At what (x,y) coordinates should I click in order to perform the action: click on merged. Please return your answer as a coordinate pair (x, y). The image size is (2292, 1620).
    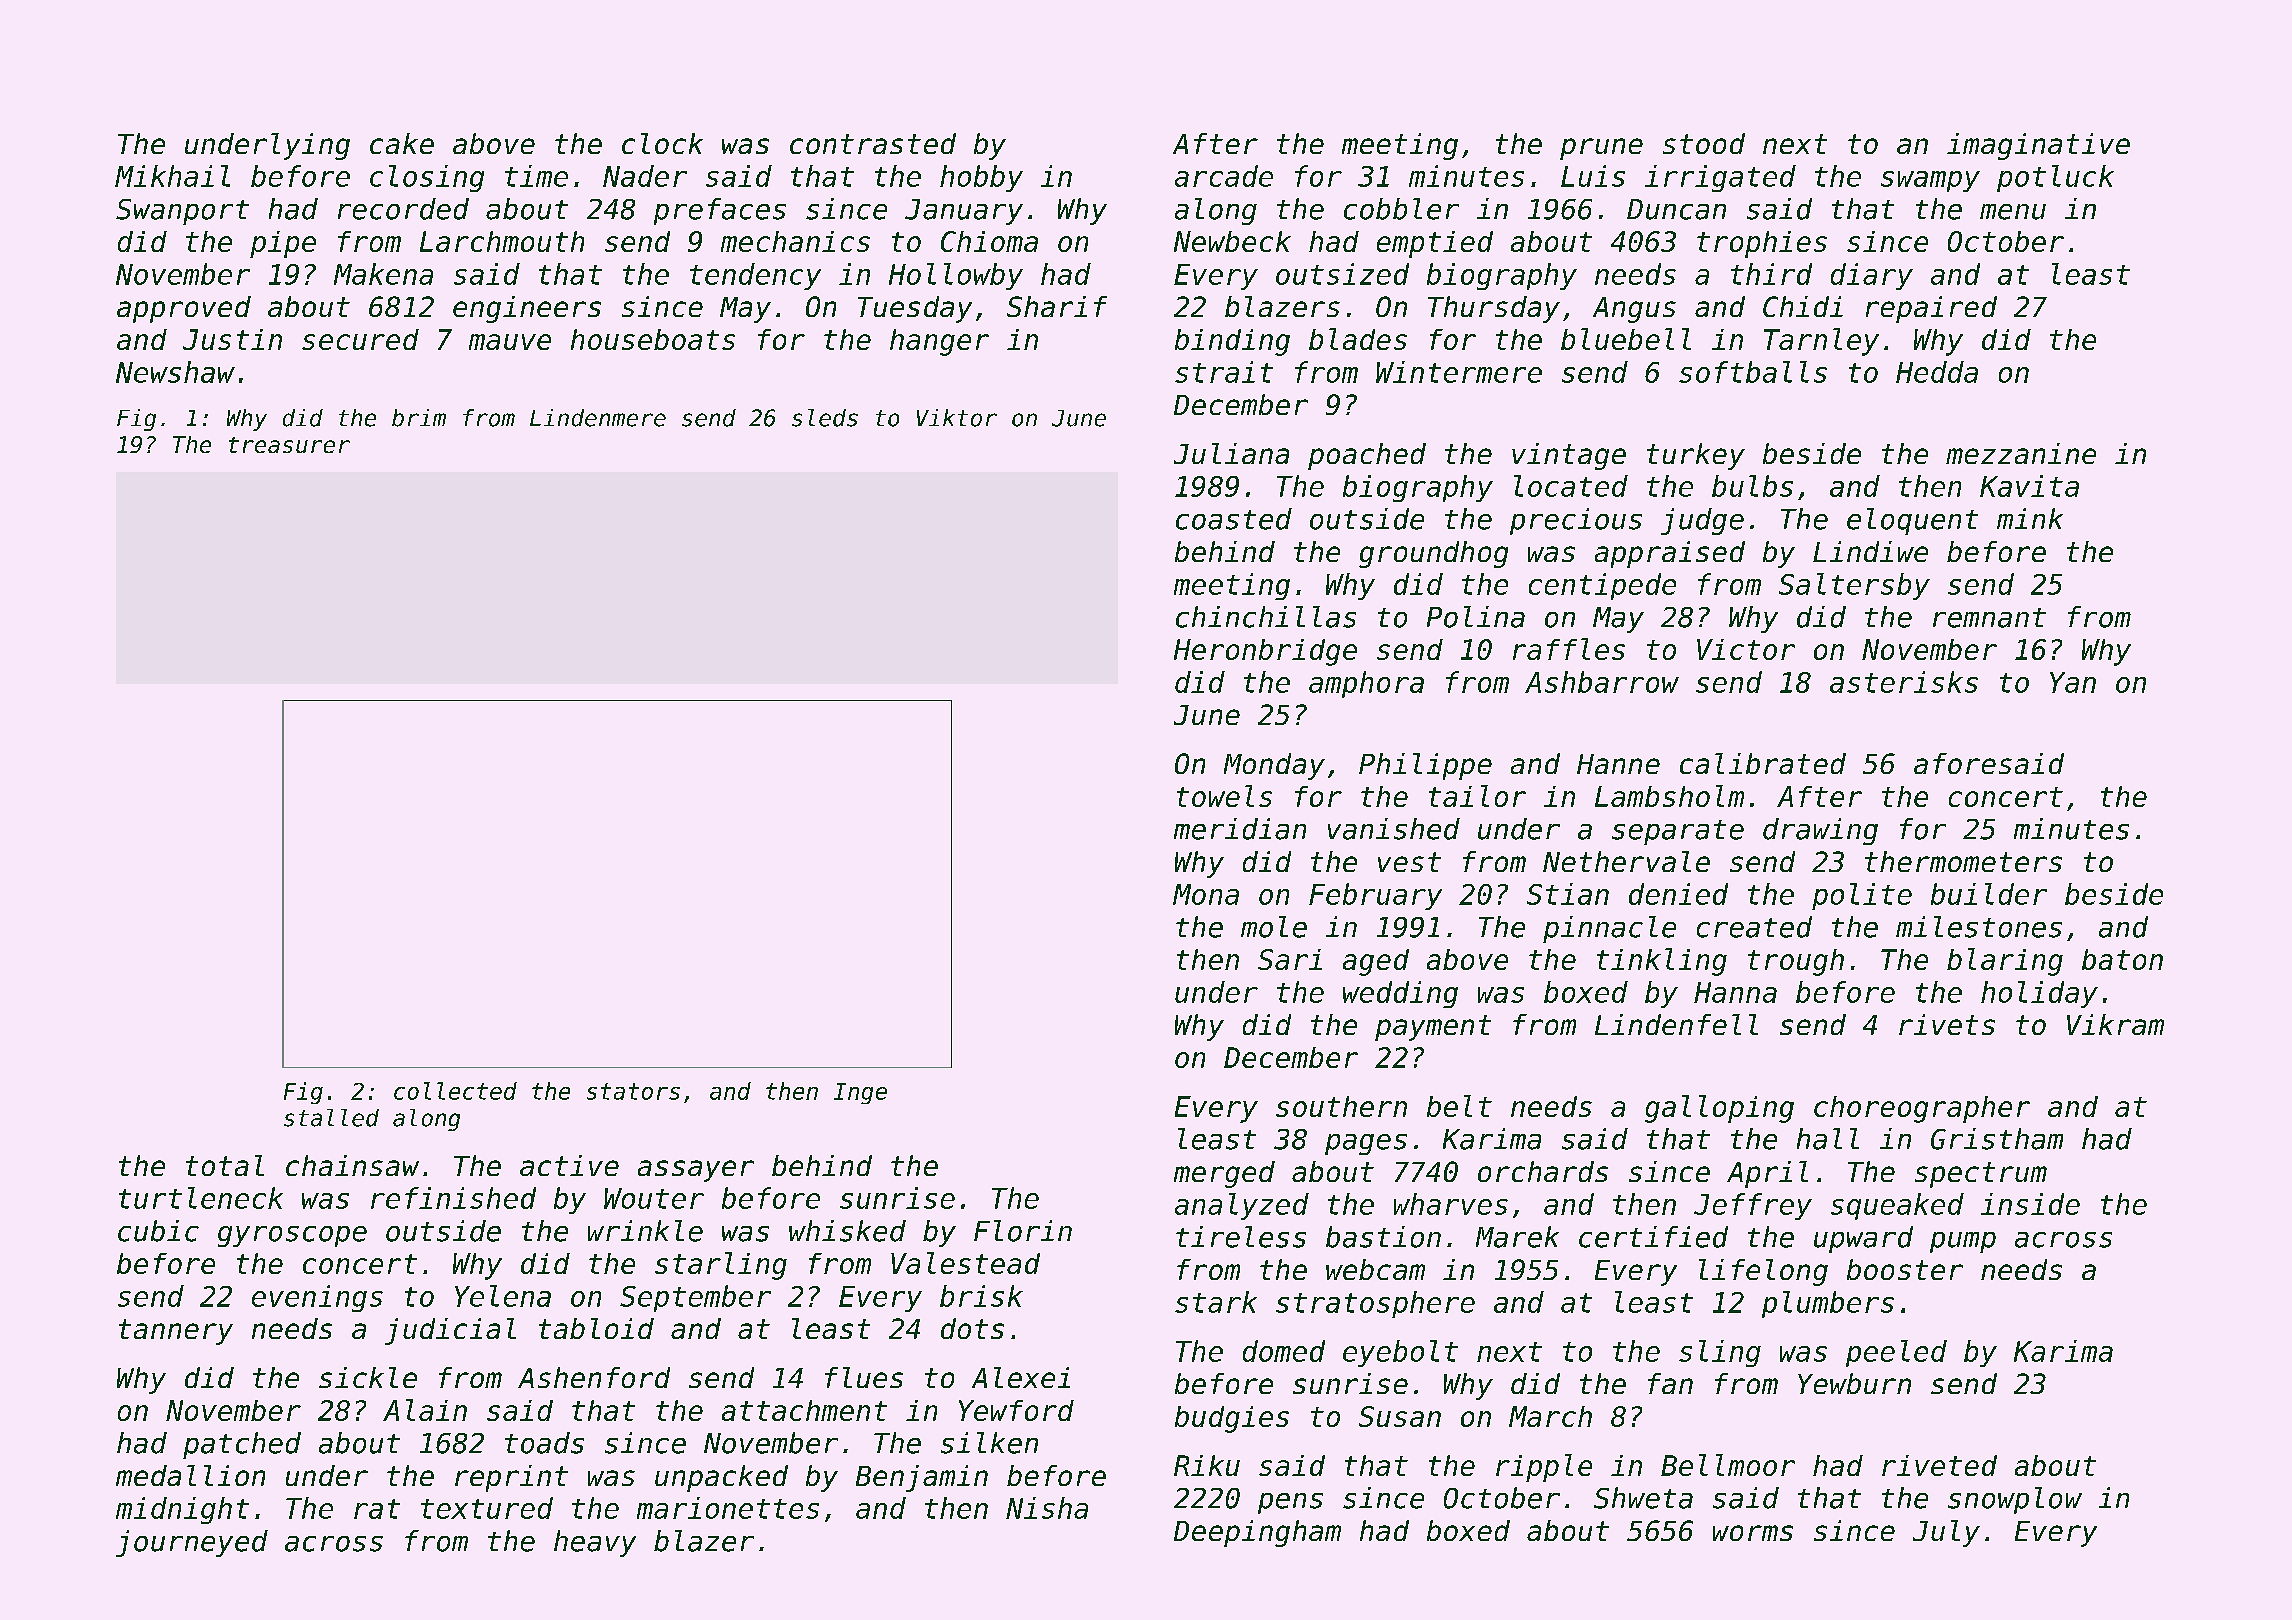
    Looking at the image, I should click on (1224, 1174).
